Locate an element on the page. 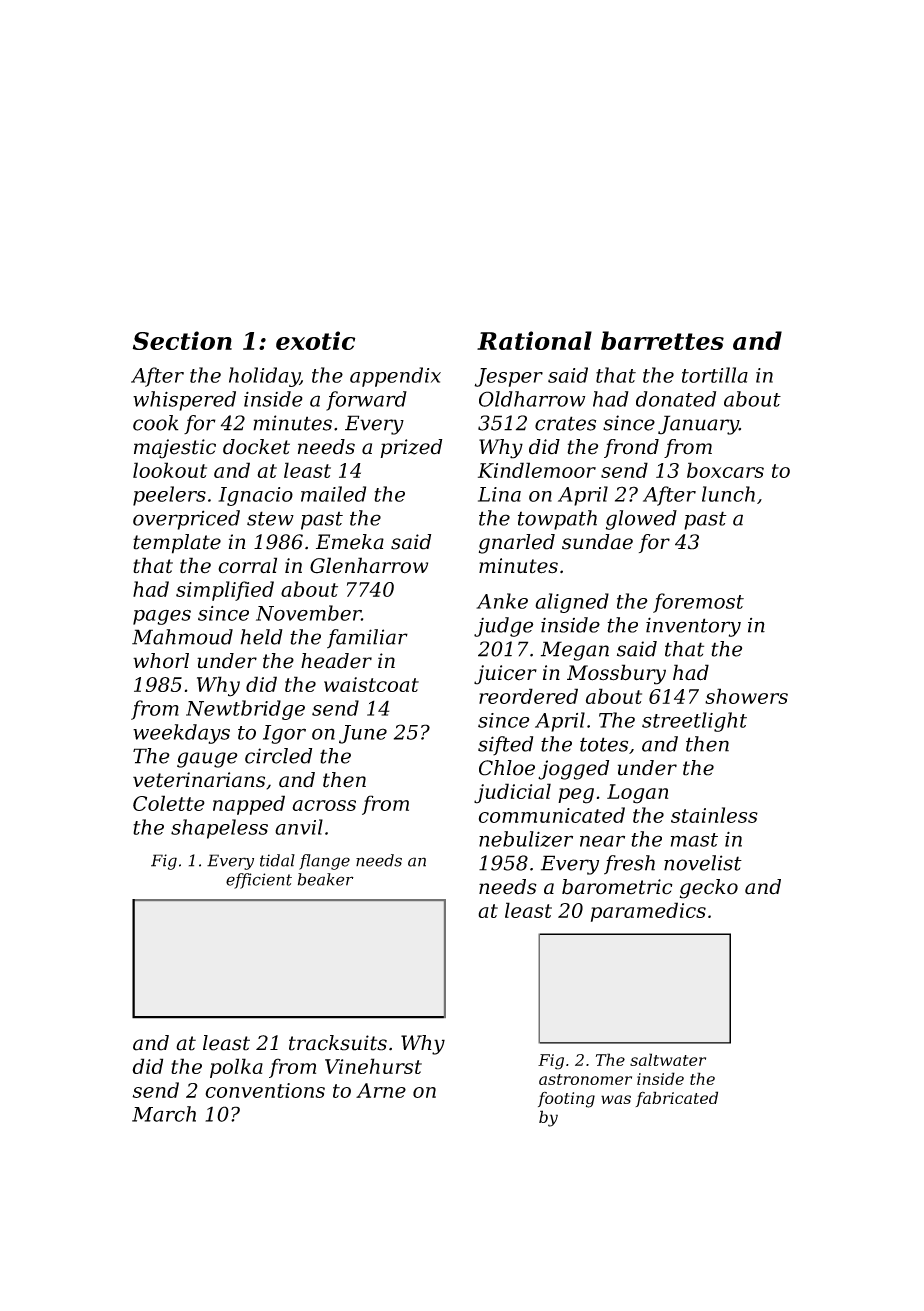  lunch is located at coordinates (728, 494).
